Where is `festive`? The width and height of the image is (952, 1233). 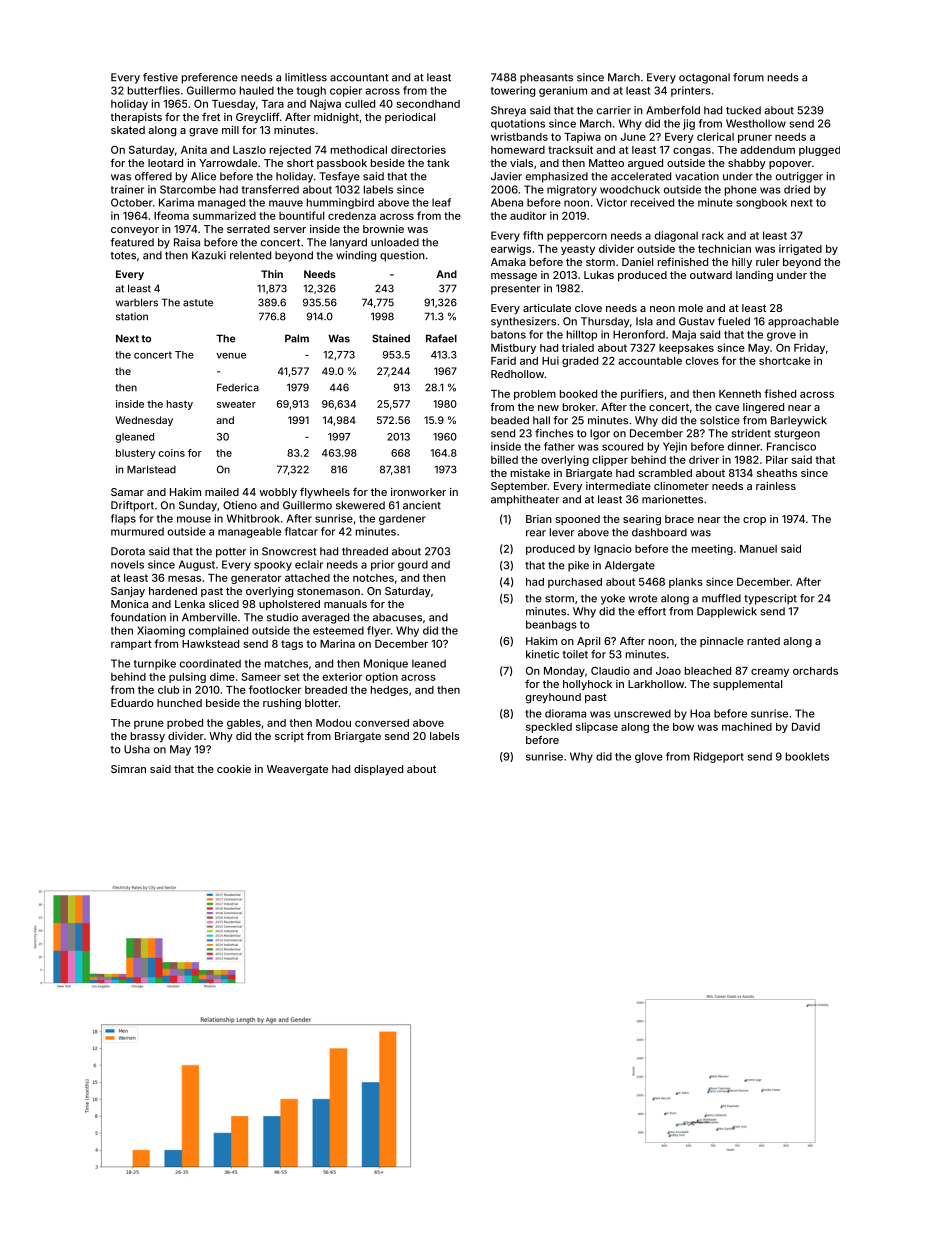
festive is located at coordinates (160, 77).
